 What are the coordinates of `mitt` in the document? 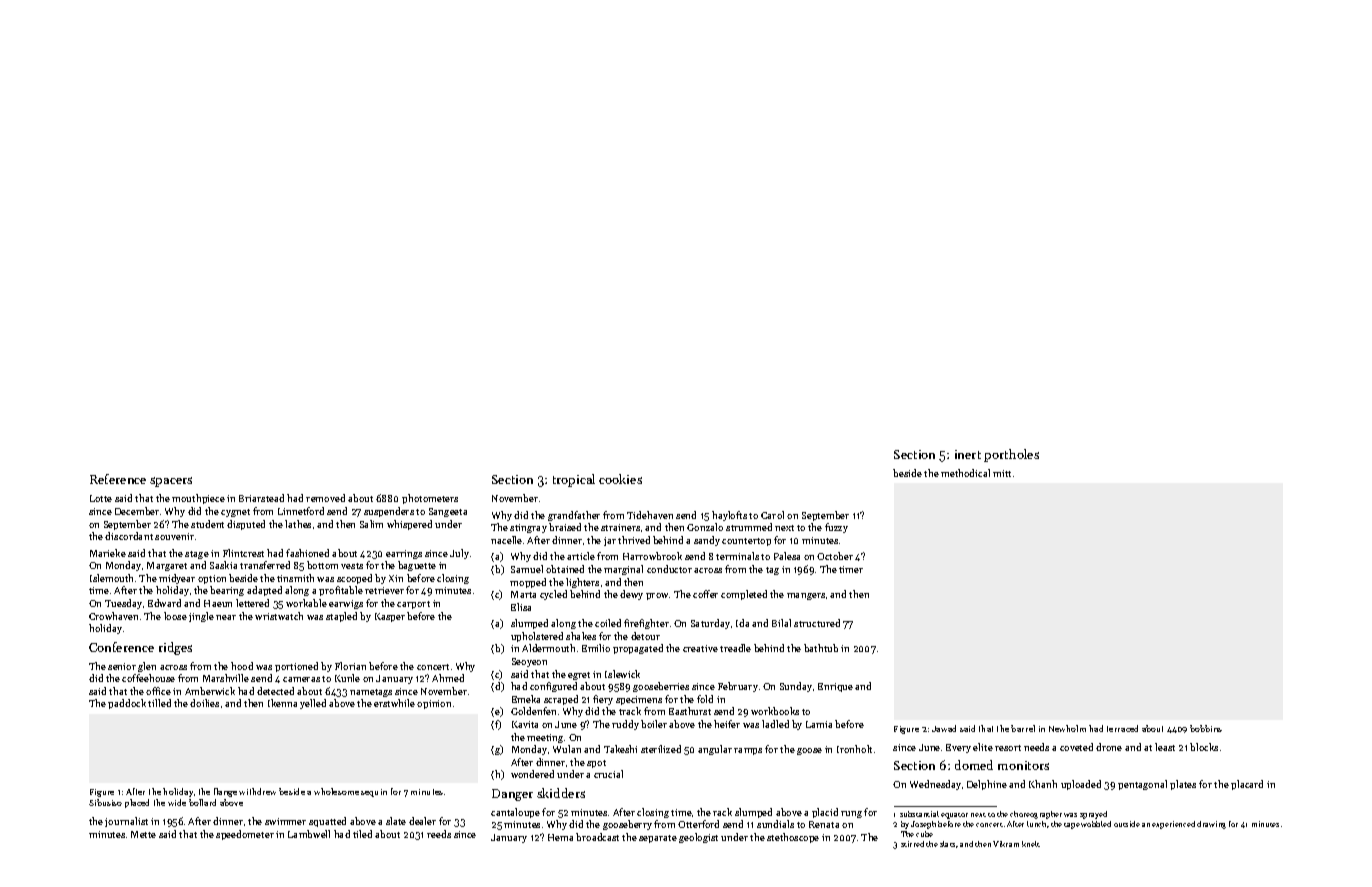 It's located at (1002, 473).
